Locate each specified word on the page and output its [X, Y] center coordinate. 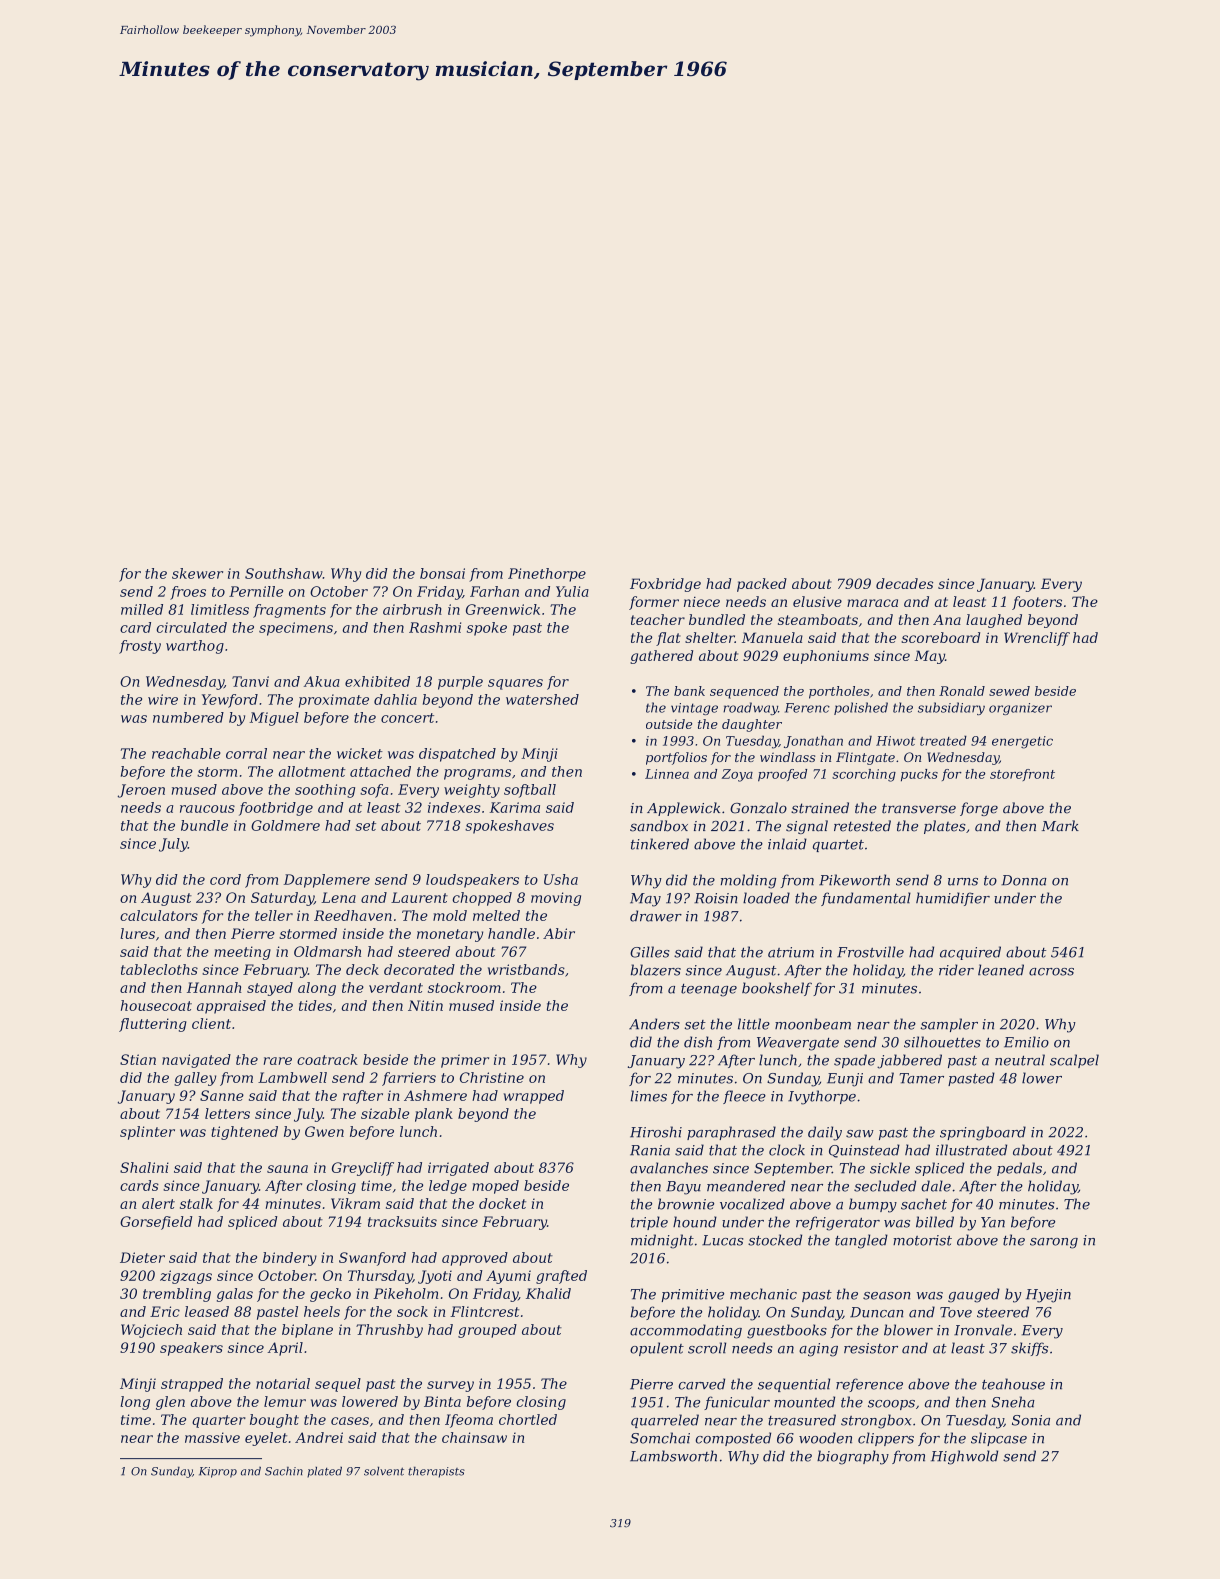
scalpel [1074, 1061]
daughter [752, 725]
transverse [919, 808]
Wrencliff [1037, 639]
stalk [196, 1203]
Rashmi [435, 627]
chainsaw [474, 1437]
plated [324, 1472]
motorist [922, 1240]
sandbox [659, 826]
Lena [338, 897]
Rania [650, 1150]
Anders [654, 1024]
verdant [396, 987]
